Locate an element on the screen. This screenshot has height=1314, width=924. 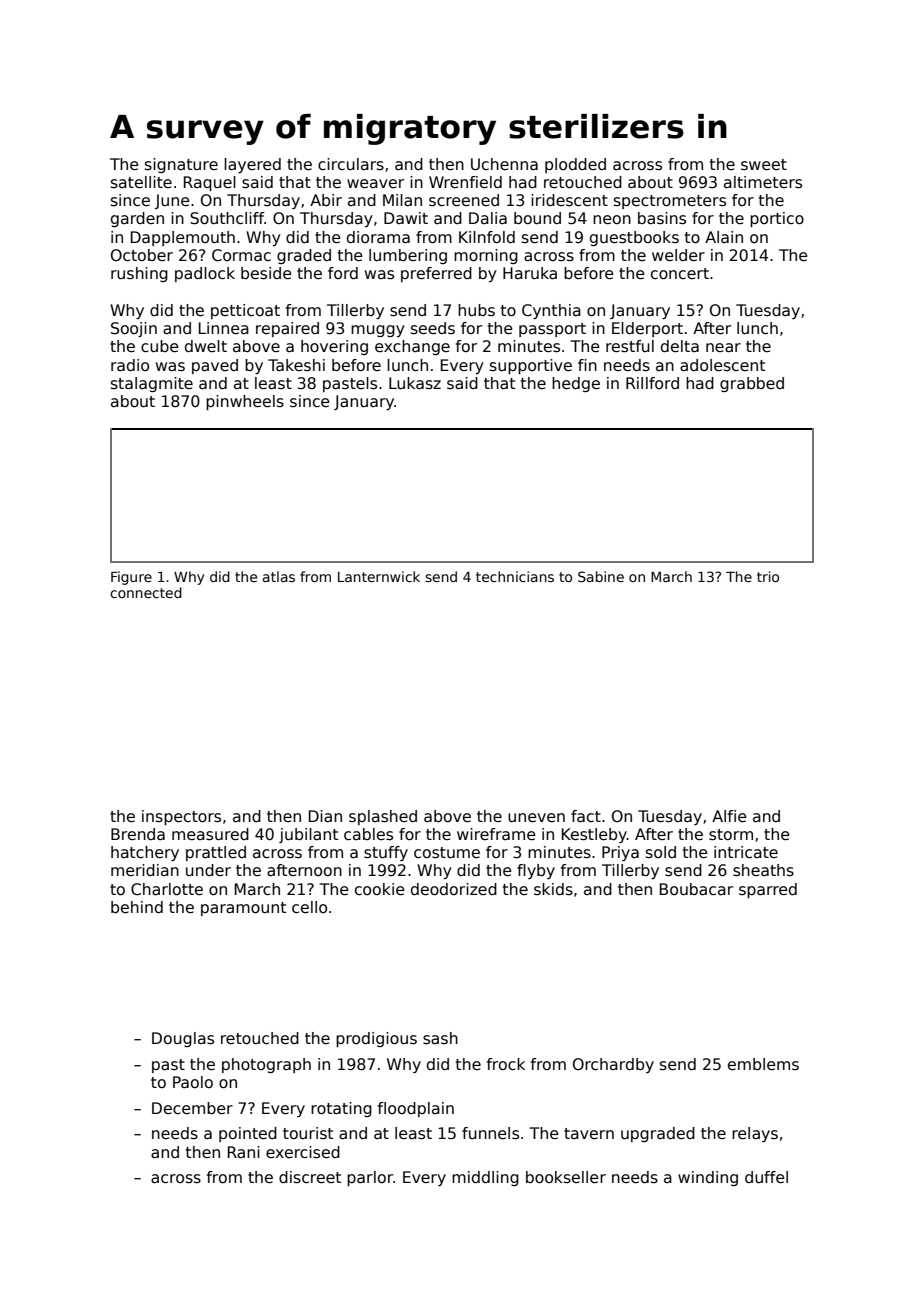
hubs is located at coordinates (476, 310).
